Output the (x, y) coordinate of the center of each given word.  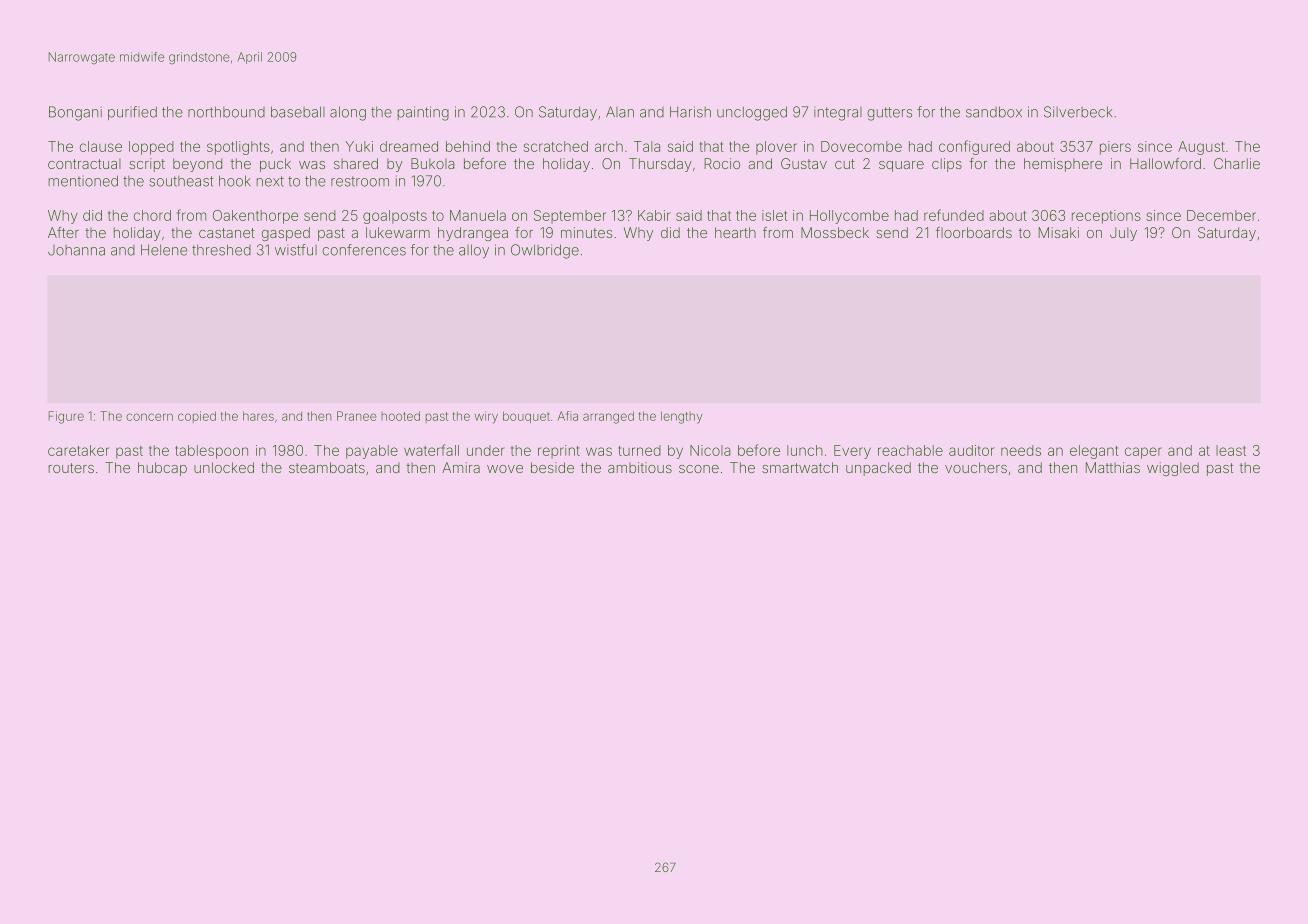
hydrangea (473, 234)
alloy (474, 251)
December (1221, 215)
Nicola (710, 450)
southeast (181, 181)
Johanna (76, 250)
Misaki (1059, 232)
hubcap (162, 469)
